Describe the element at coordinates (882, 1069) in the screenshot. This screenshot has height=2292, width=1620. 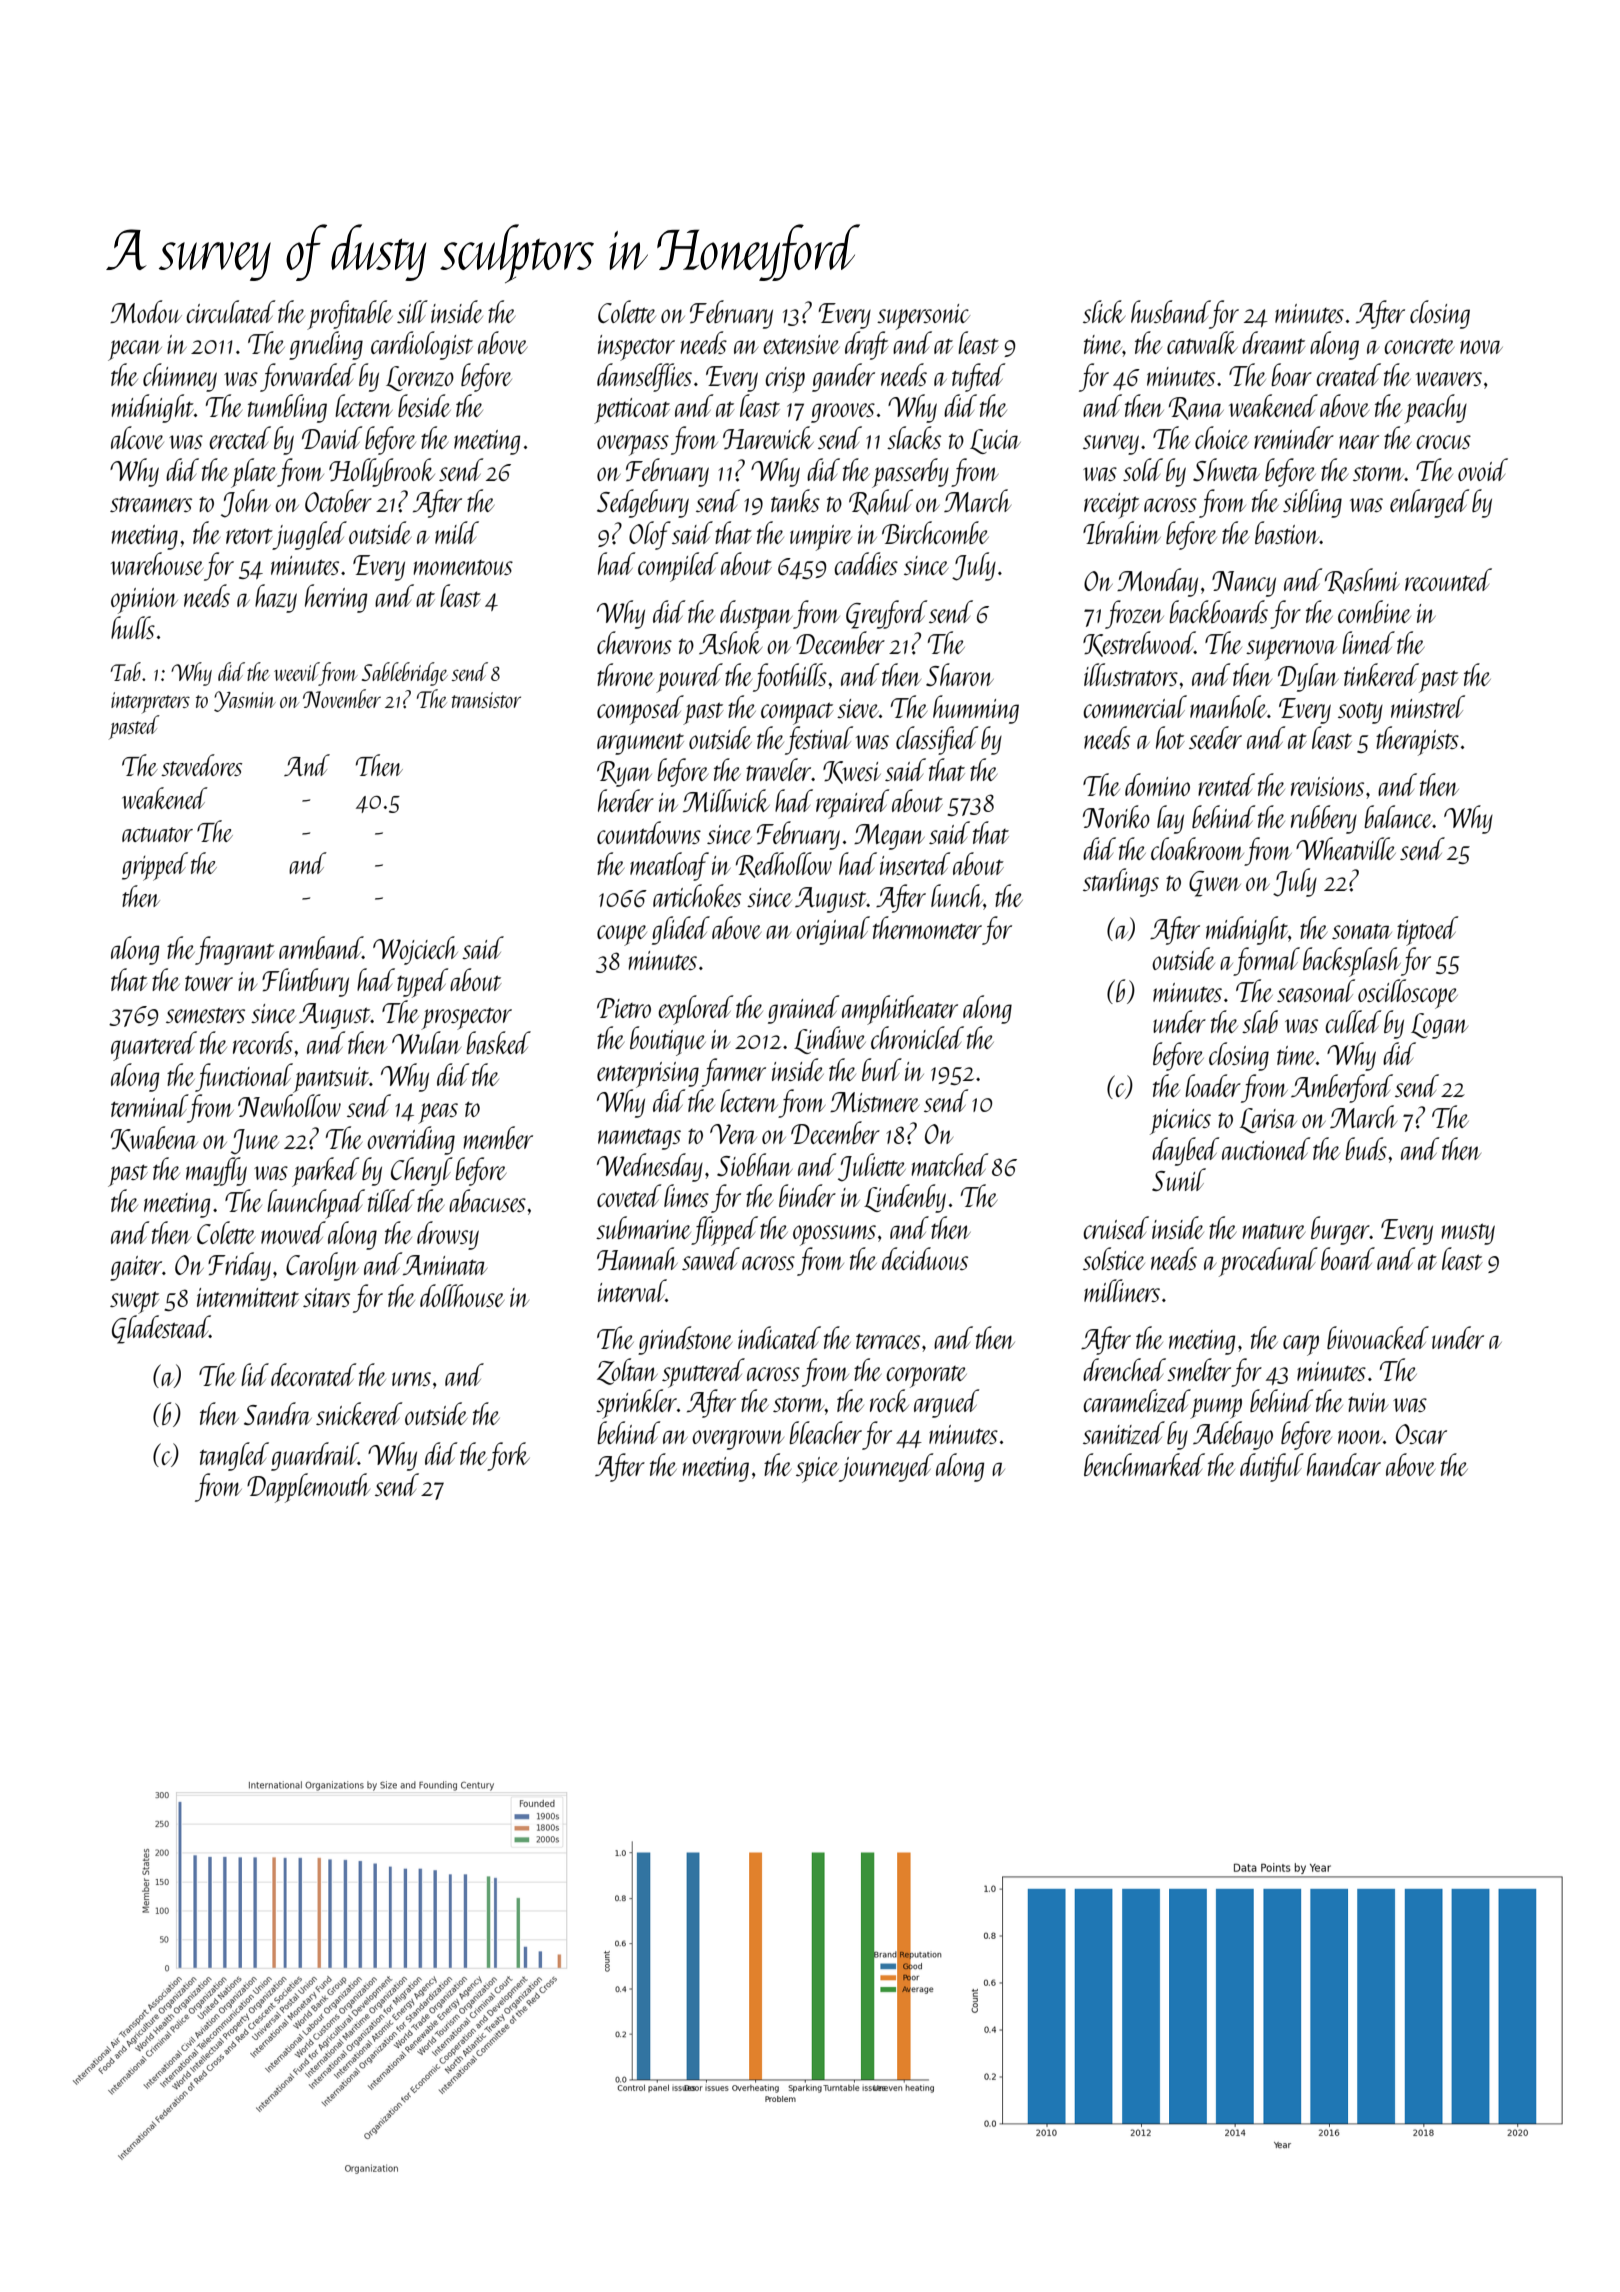
I see `burl` at that location.
